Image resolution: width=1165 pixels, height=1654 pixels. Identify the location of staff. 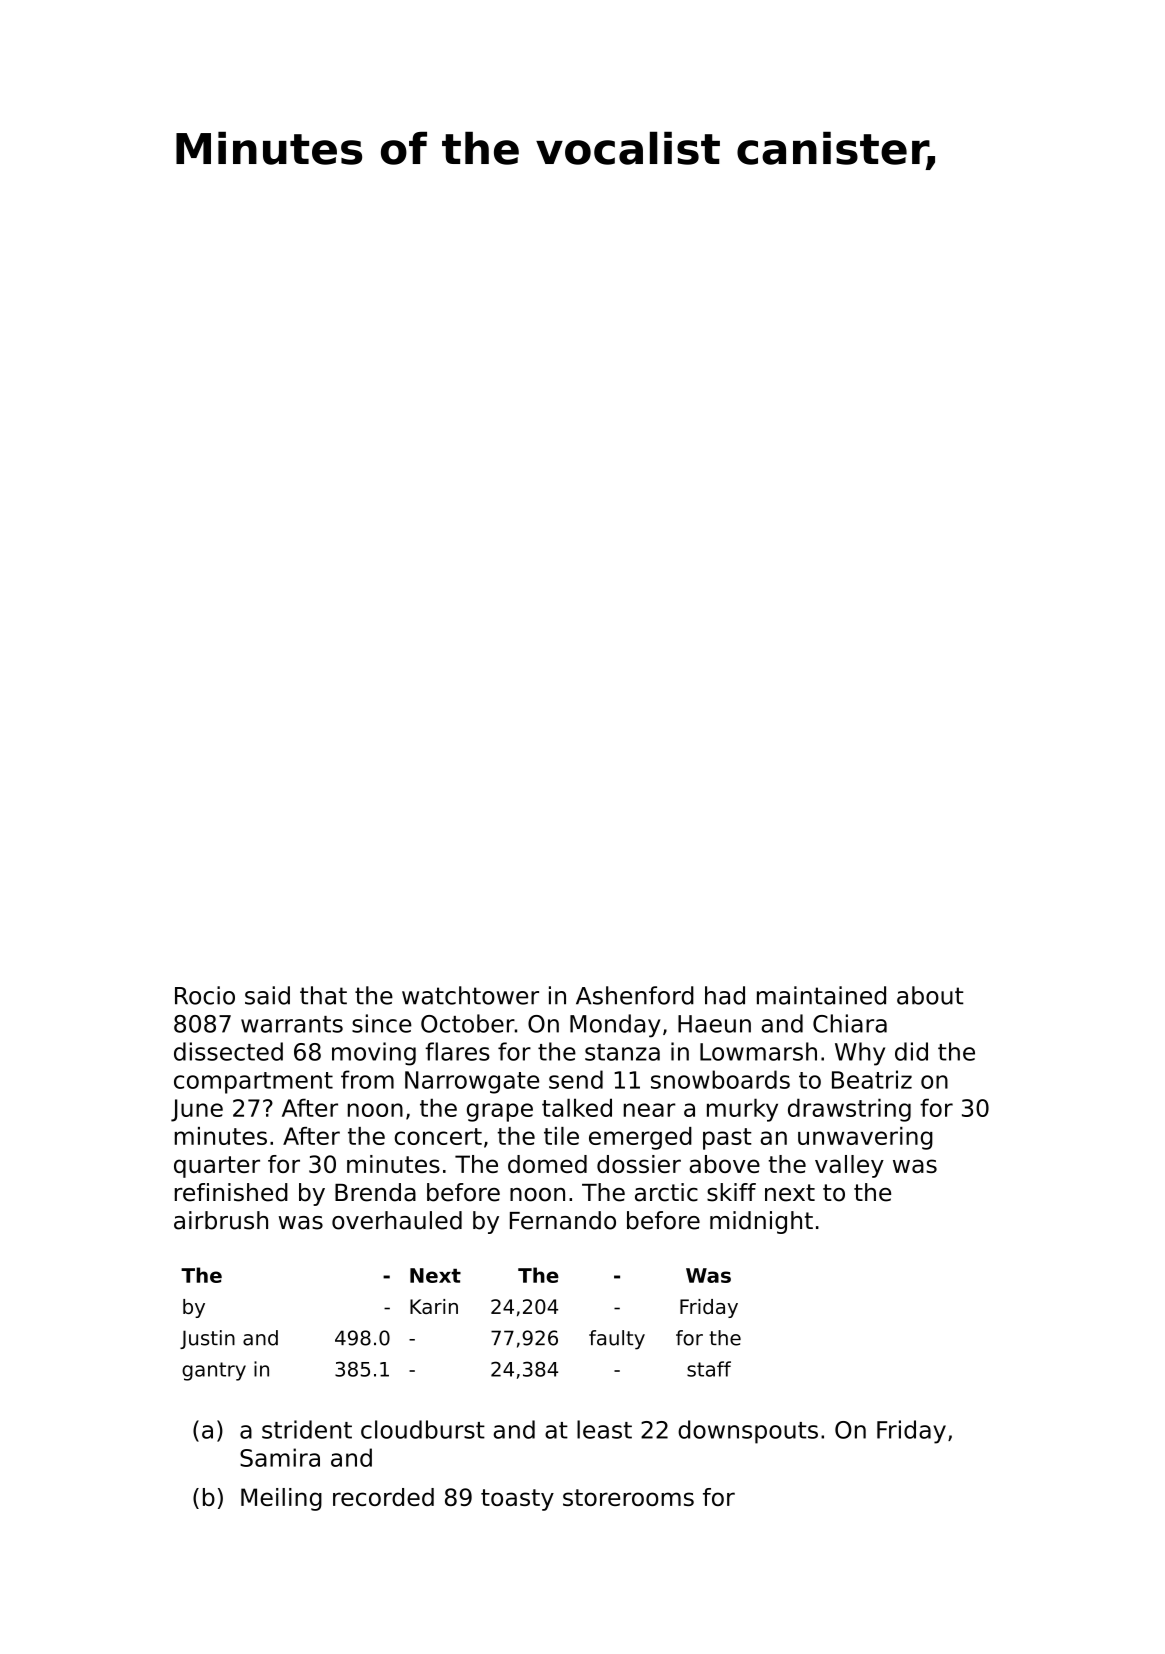
(709, 1369).
